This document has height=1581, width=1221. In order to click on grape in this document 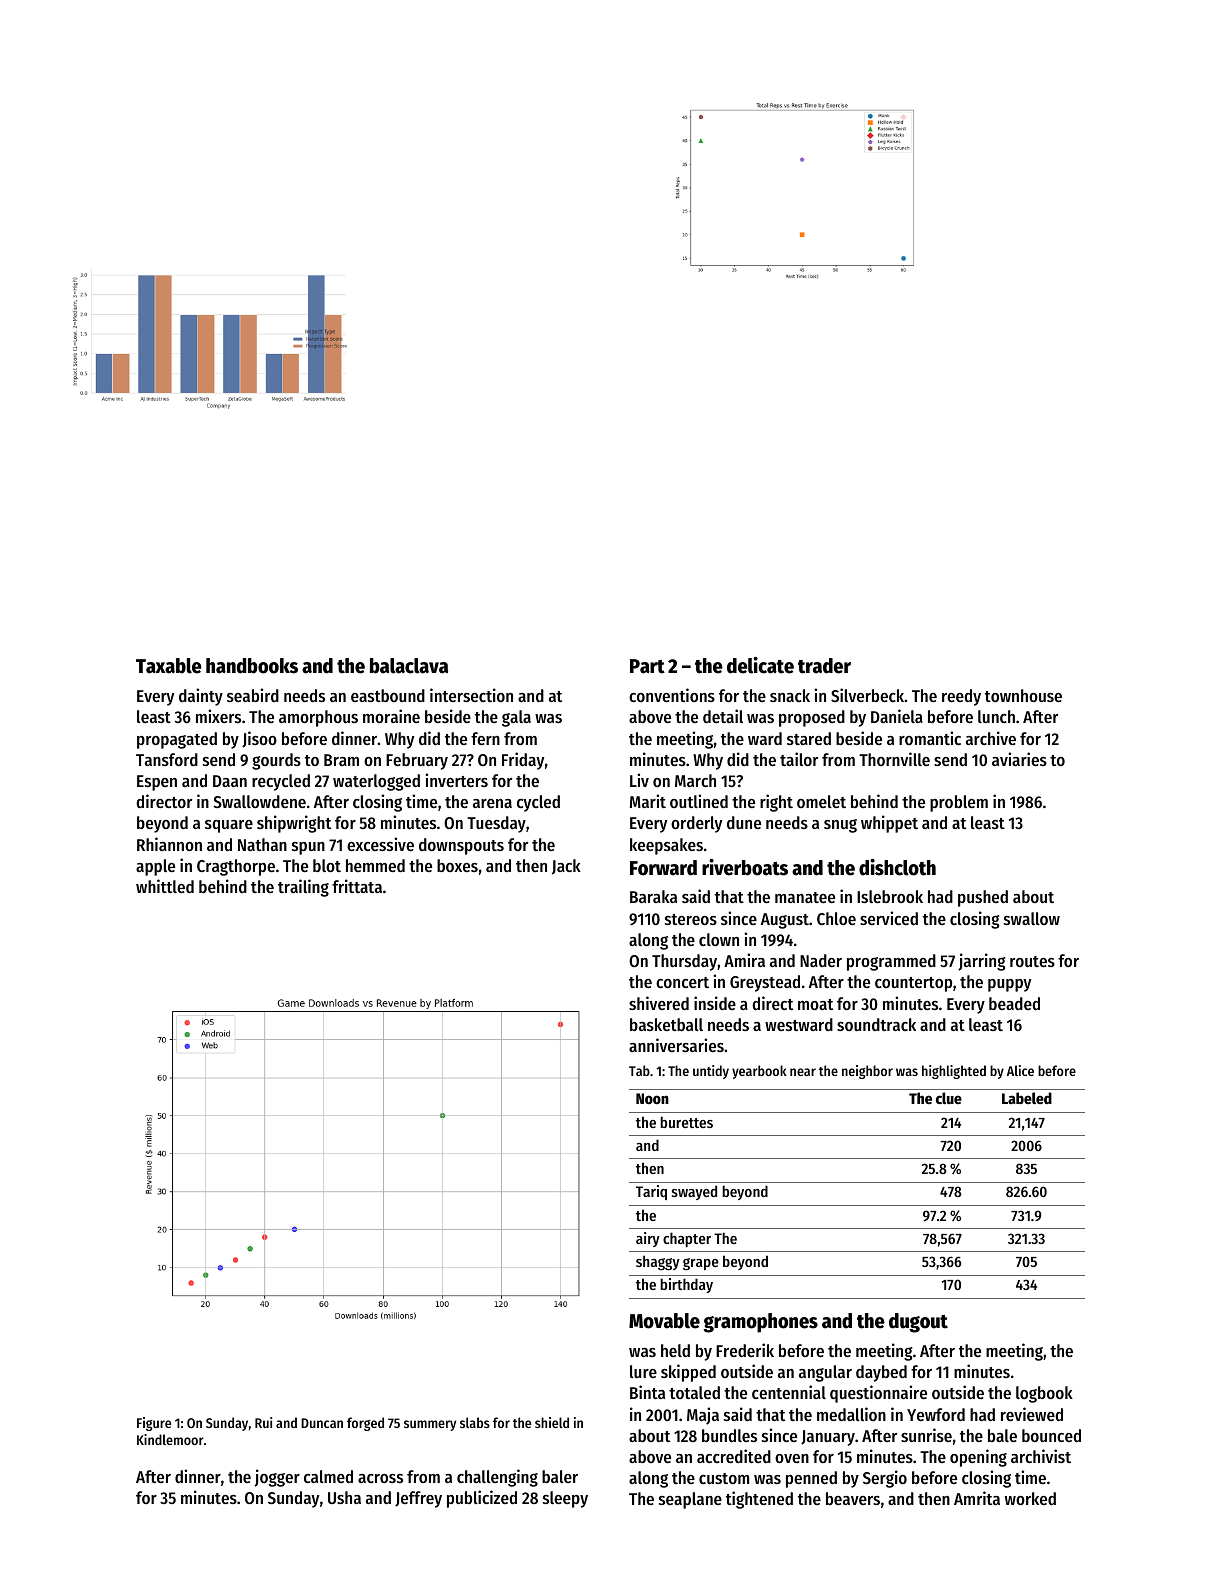, I will do `click(701, 1264)`.
